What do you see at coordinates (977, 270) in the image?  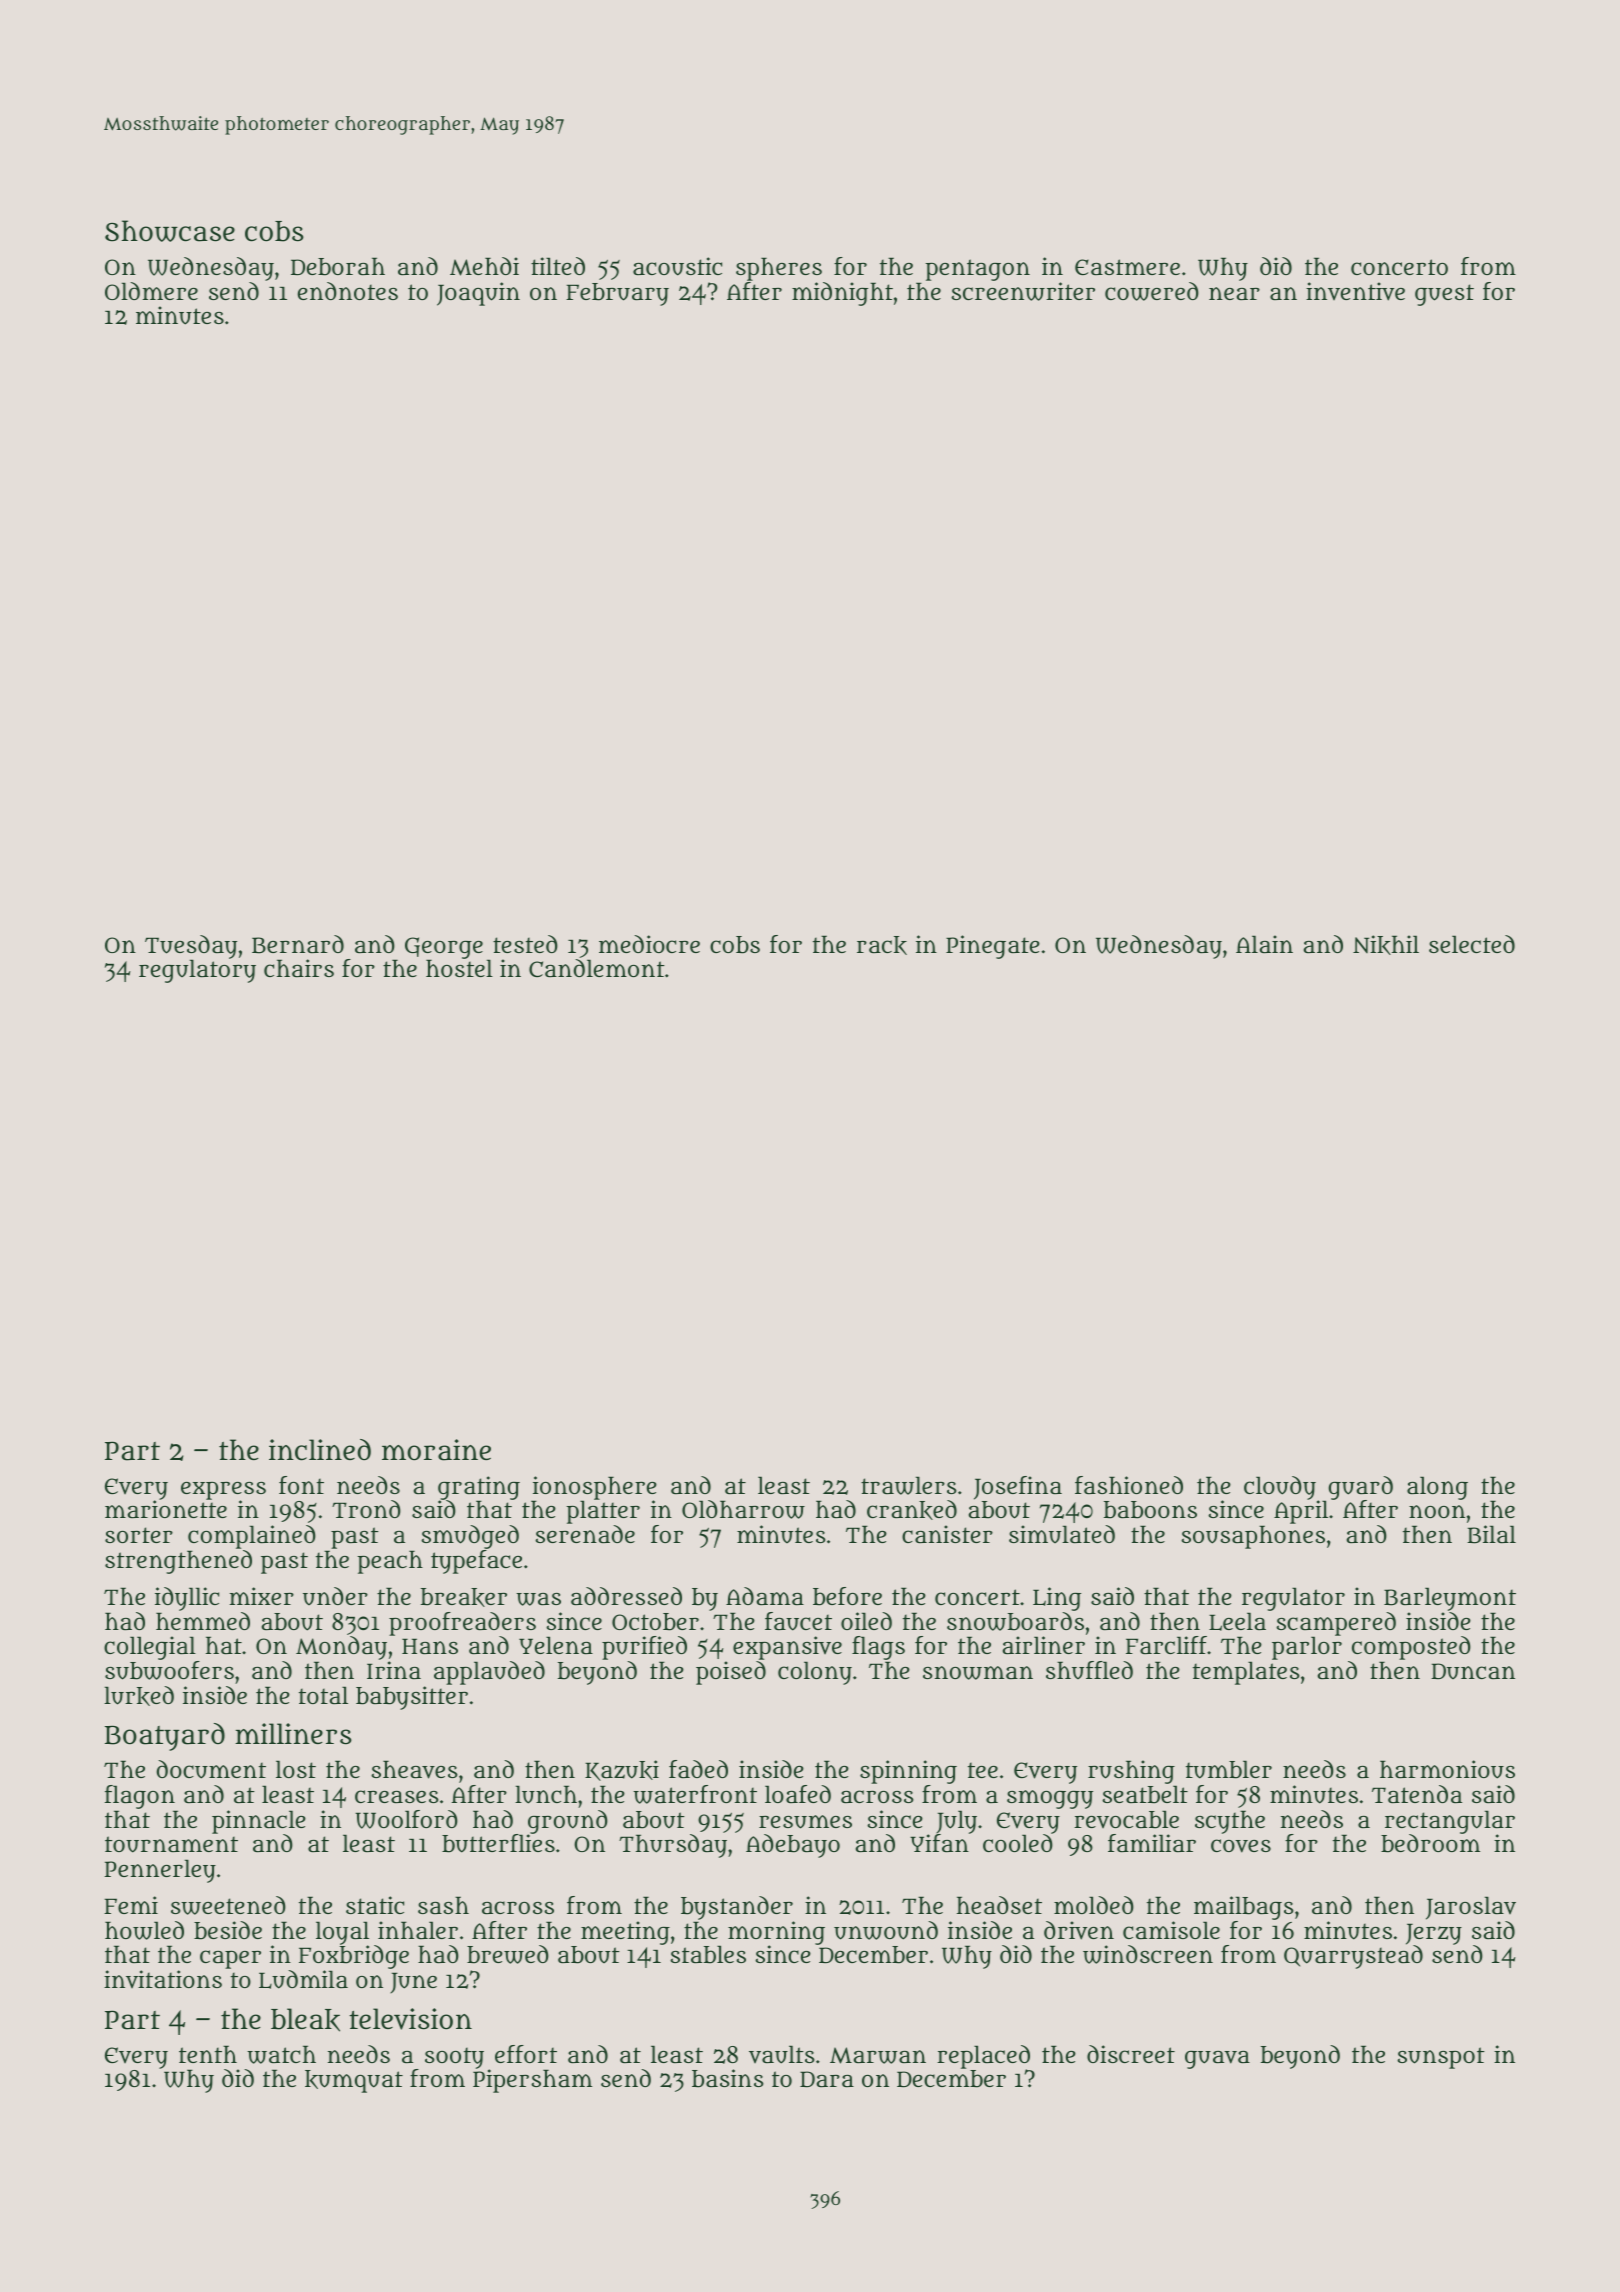 I see `pentagon` at bounding box center [977, 270].
